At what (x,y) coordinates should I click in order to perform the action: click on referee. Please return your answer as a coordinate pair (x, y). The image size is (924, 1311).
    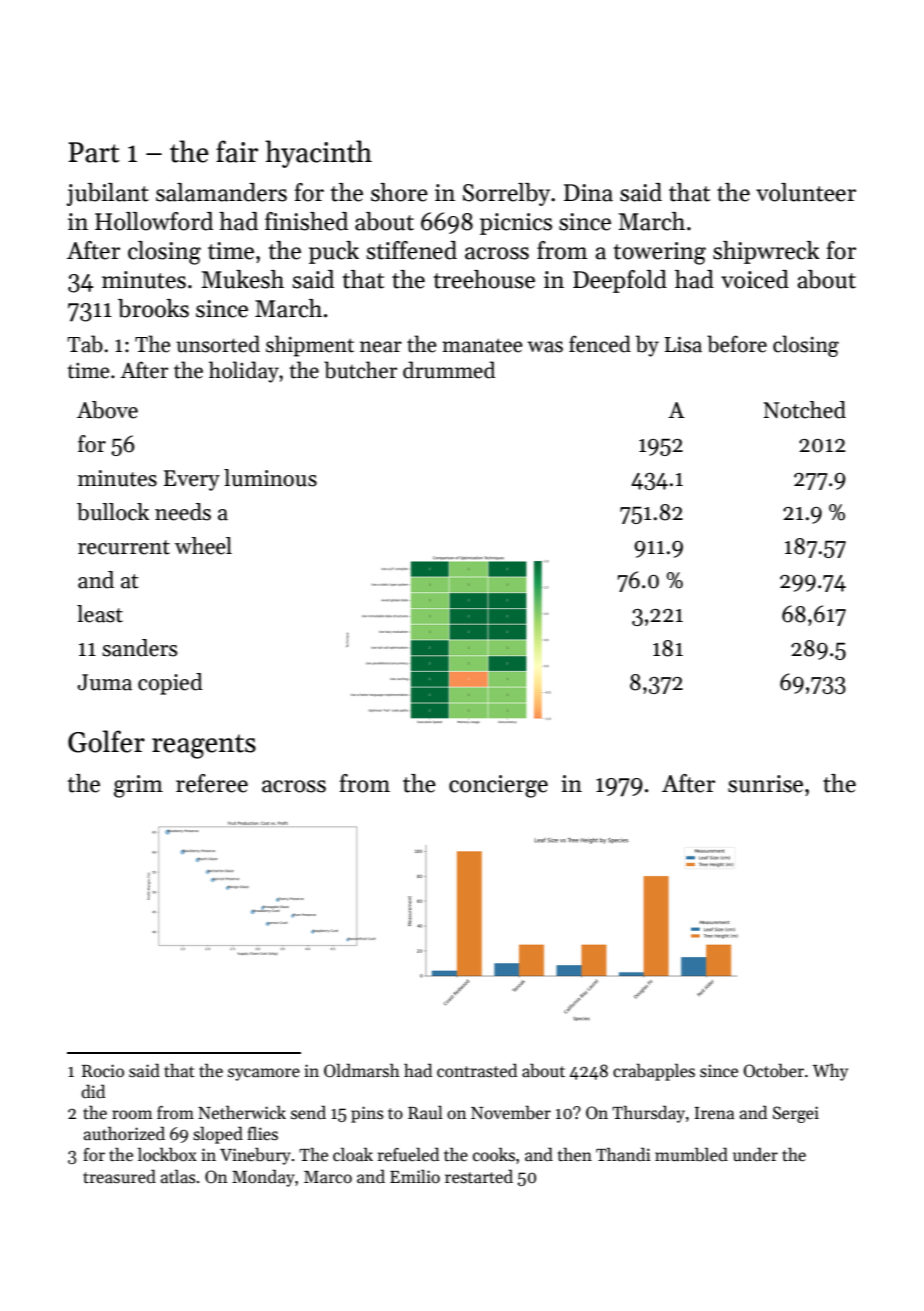
    Looking at the image, I should click on (212, 783).
